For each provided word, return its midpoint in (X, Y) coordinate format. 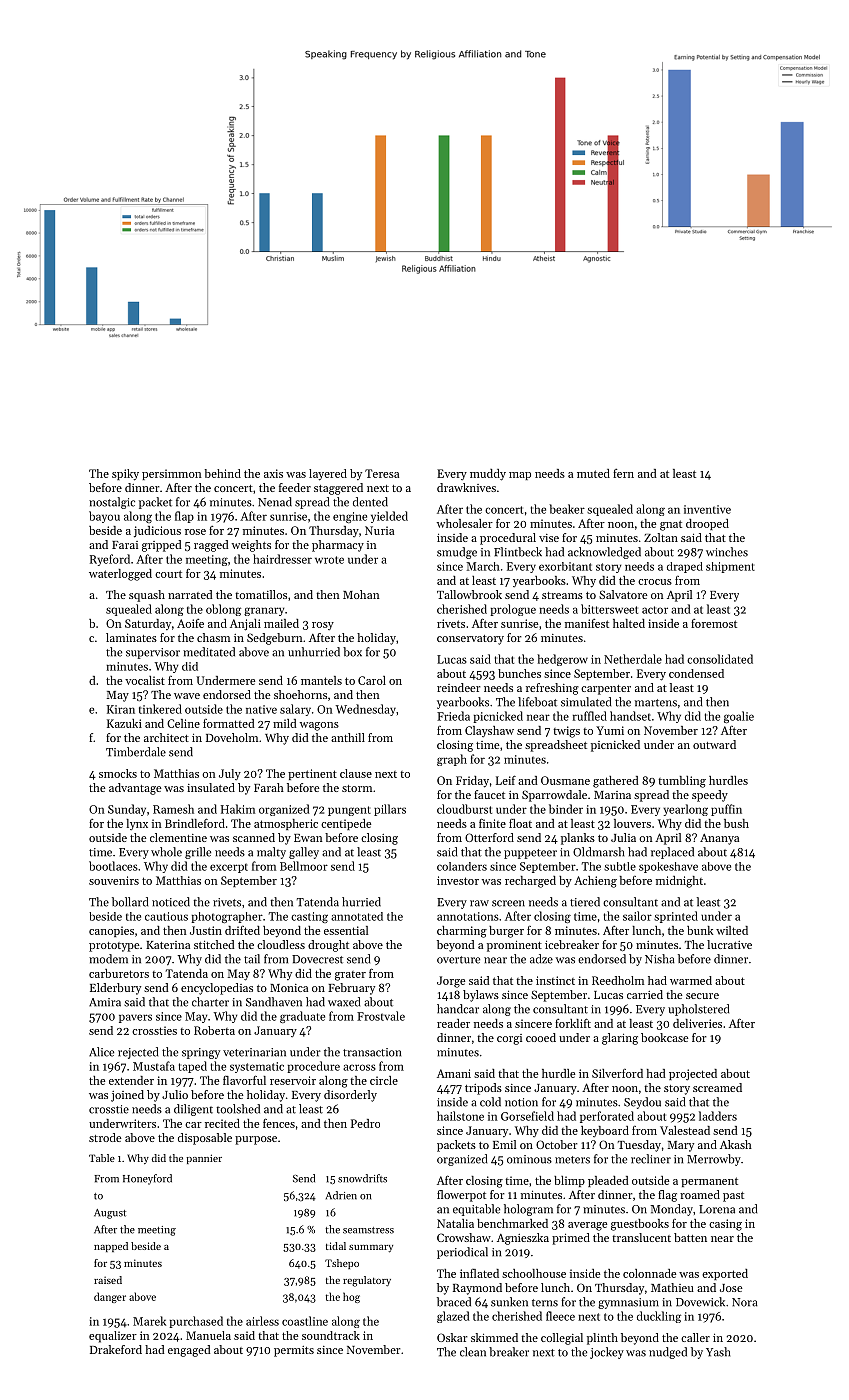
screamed (717, 1087)
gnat (671, 525)
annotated (357, 916)
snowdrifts (362, 1178)
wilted (732, 930)
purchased (196, 1322)
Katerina (168, 945)
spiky (125, 475)
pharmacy (338, 546)
